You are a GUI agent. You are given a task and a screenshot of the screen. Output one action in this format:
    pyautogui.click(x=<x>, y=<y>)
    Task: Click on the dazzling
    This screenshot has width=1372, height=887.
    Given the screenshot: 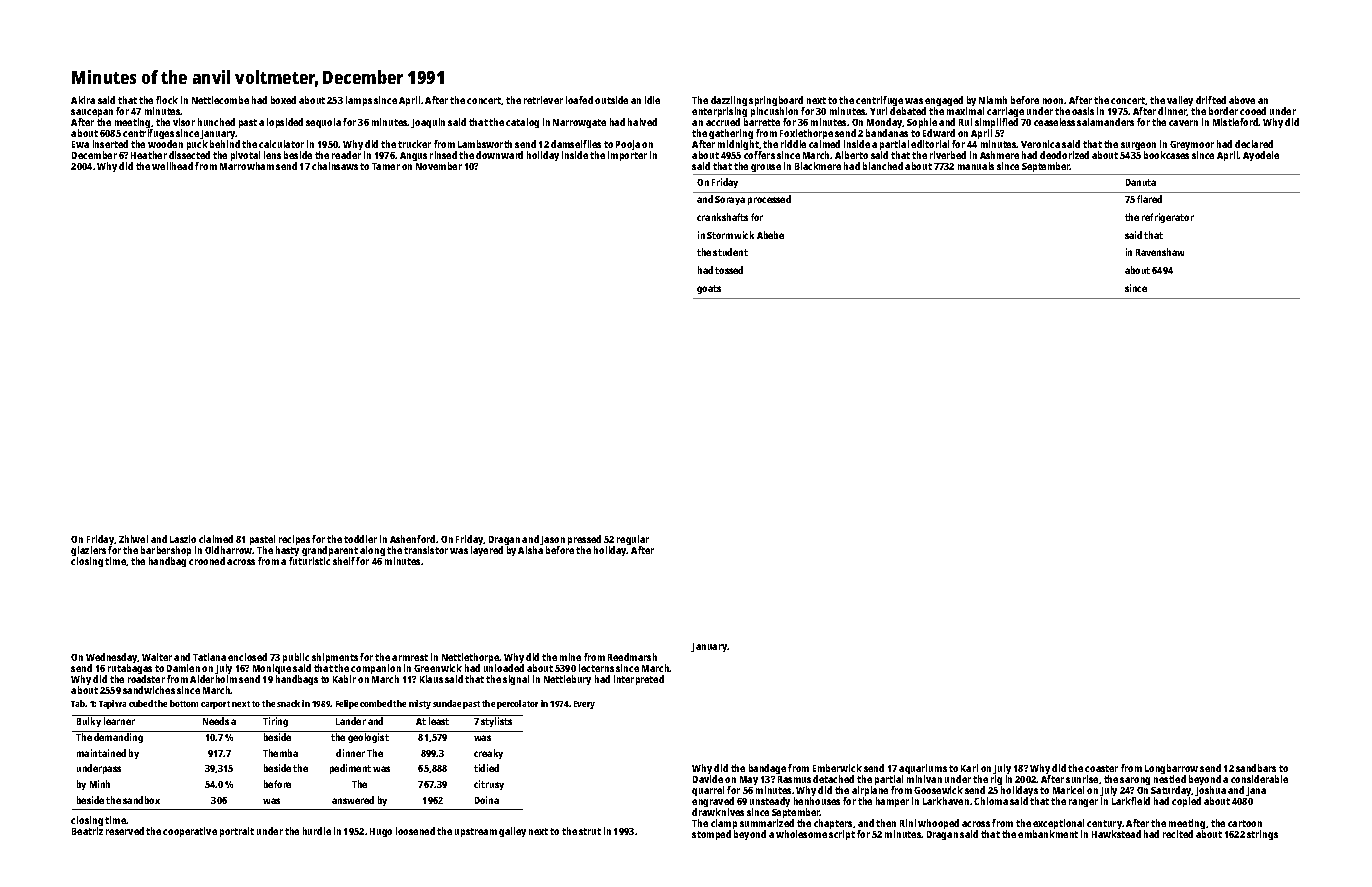 What is the action you would take?
    pyautogui.click(x=729, y=101)
